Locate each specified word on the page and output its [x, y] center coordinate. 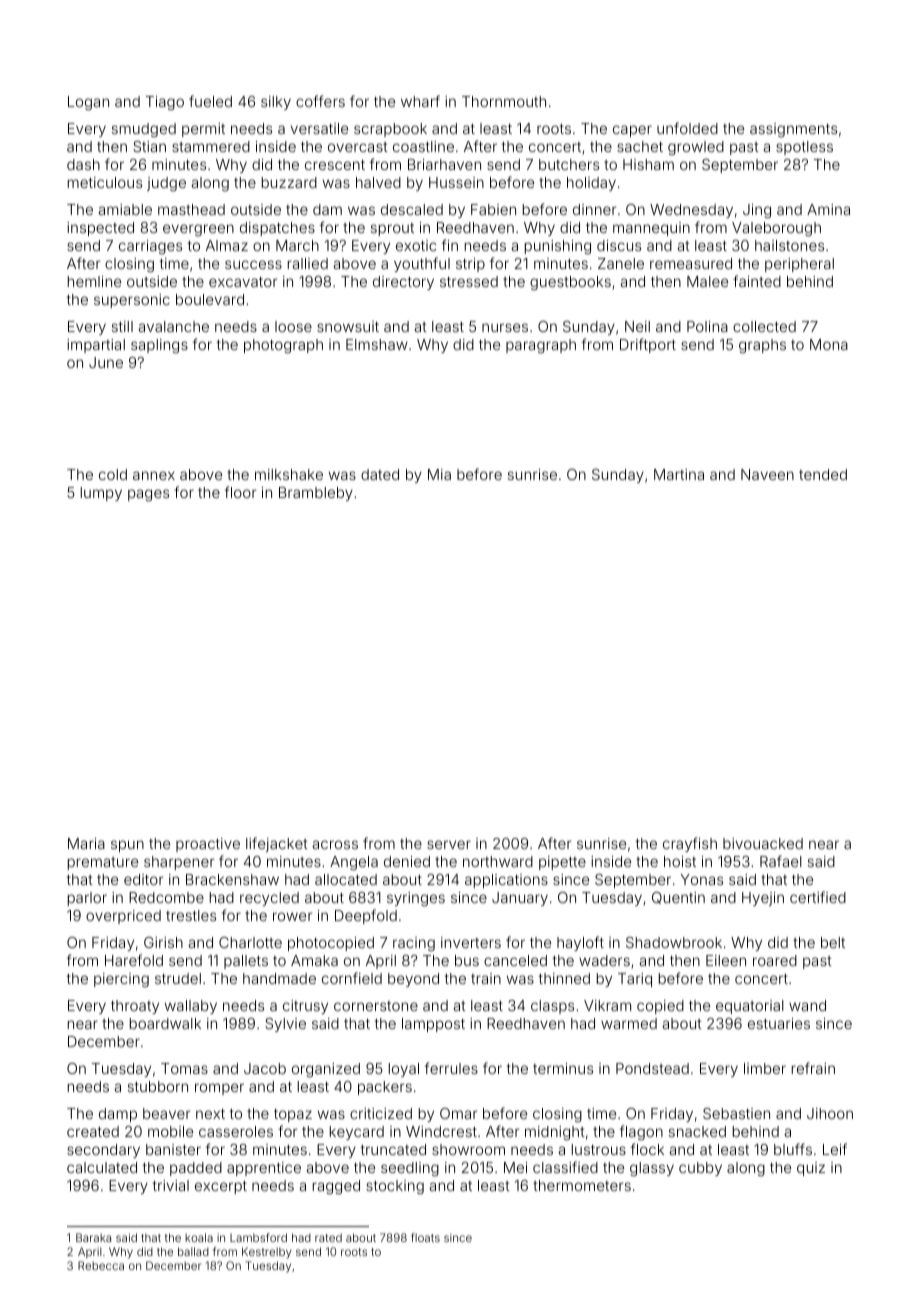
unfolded [687, 128]
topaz [293, 1115]
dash [83, 164]
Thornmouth [504, 101]
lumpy [101, 494]
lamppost [433, 1025]
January [520, 899]
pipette [562, 863]
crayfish [690, 844]
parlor [87, 899]
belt [833, 942]
